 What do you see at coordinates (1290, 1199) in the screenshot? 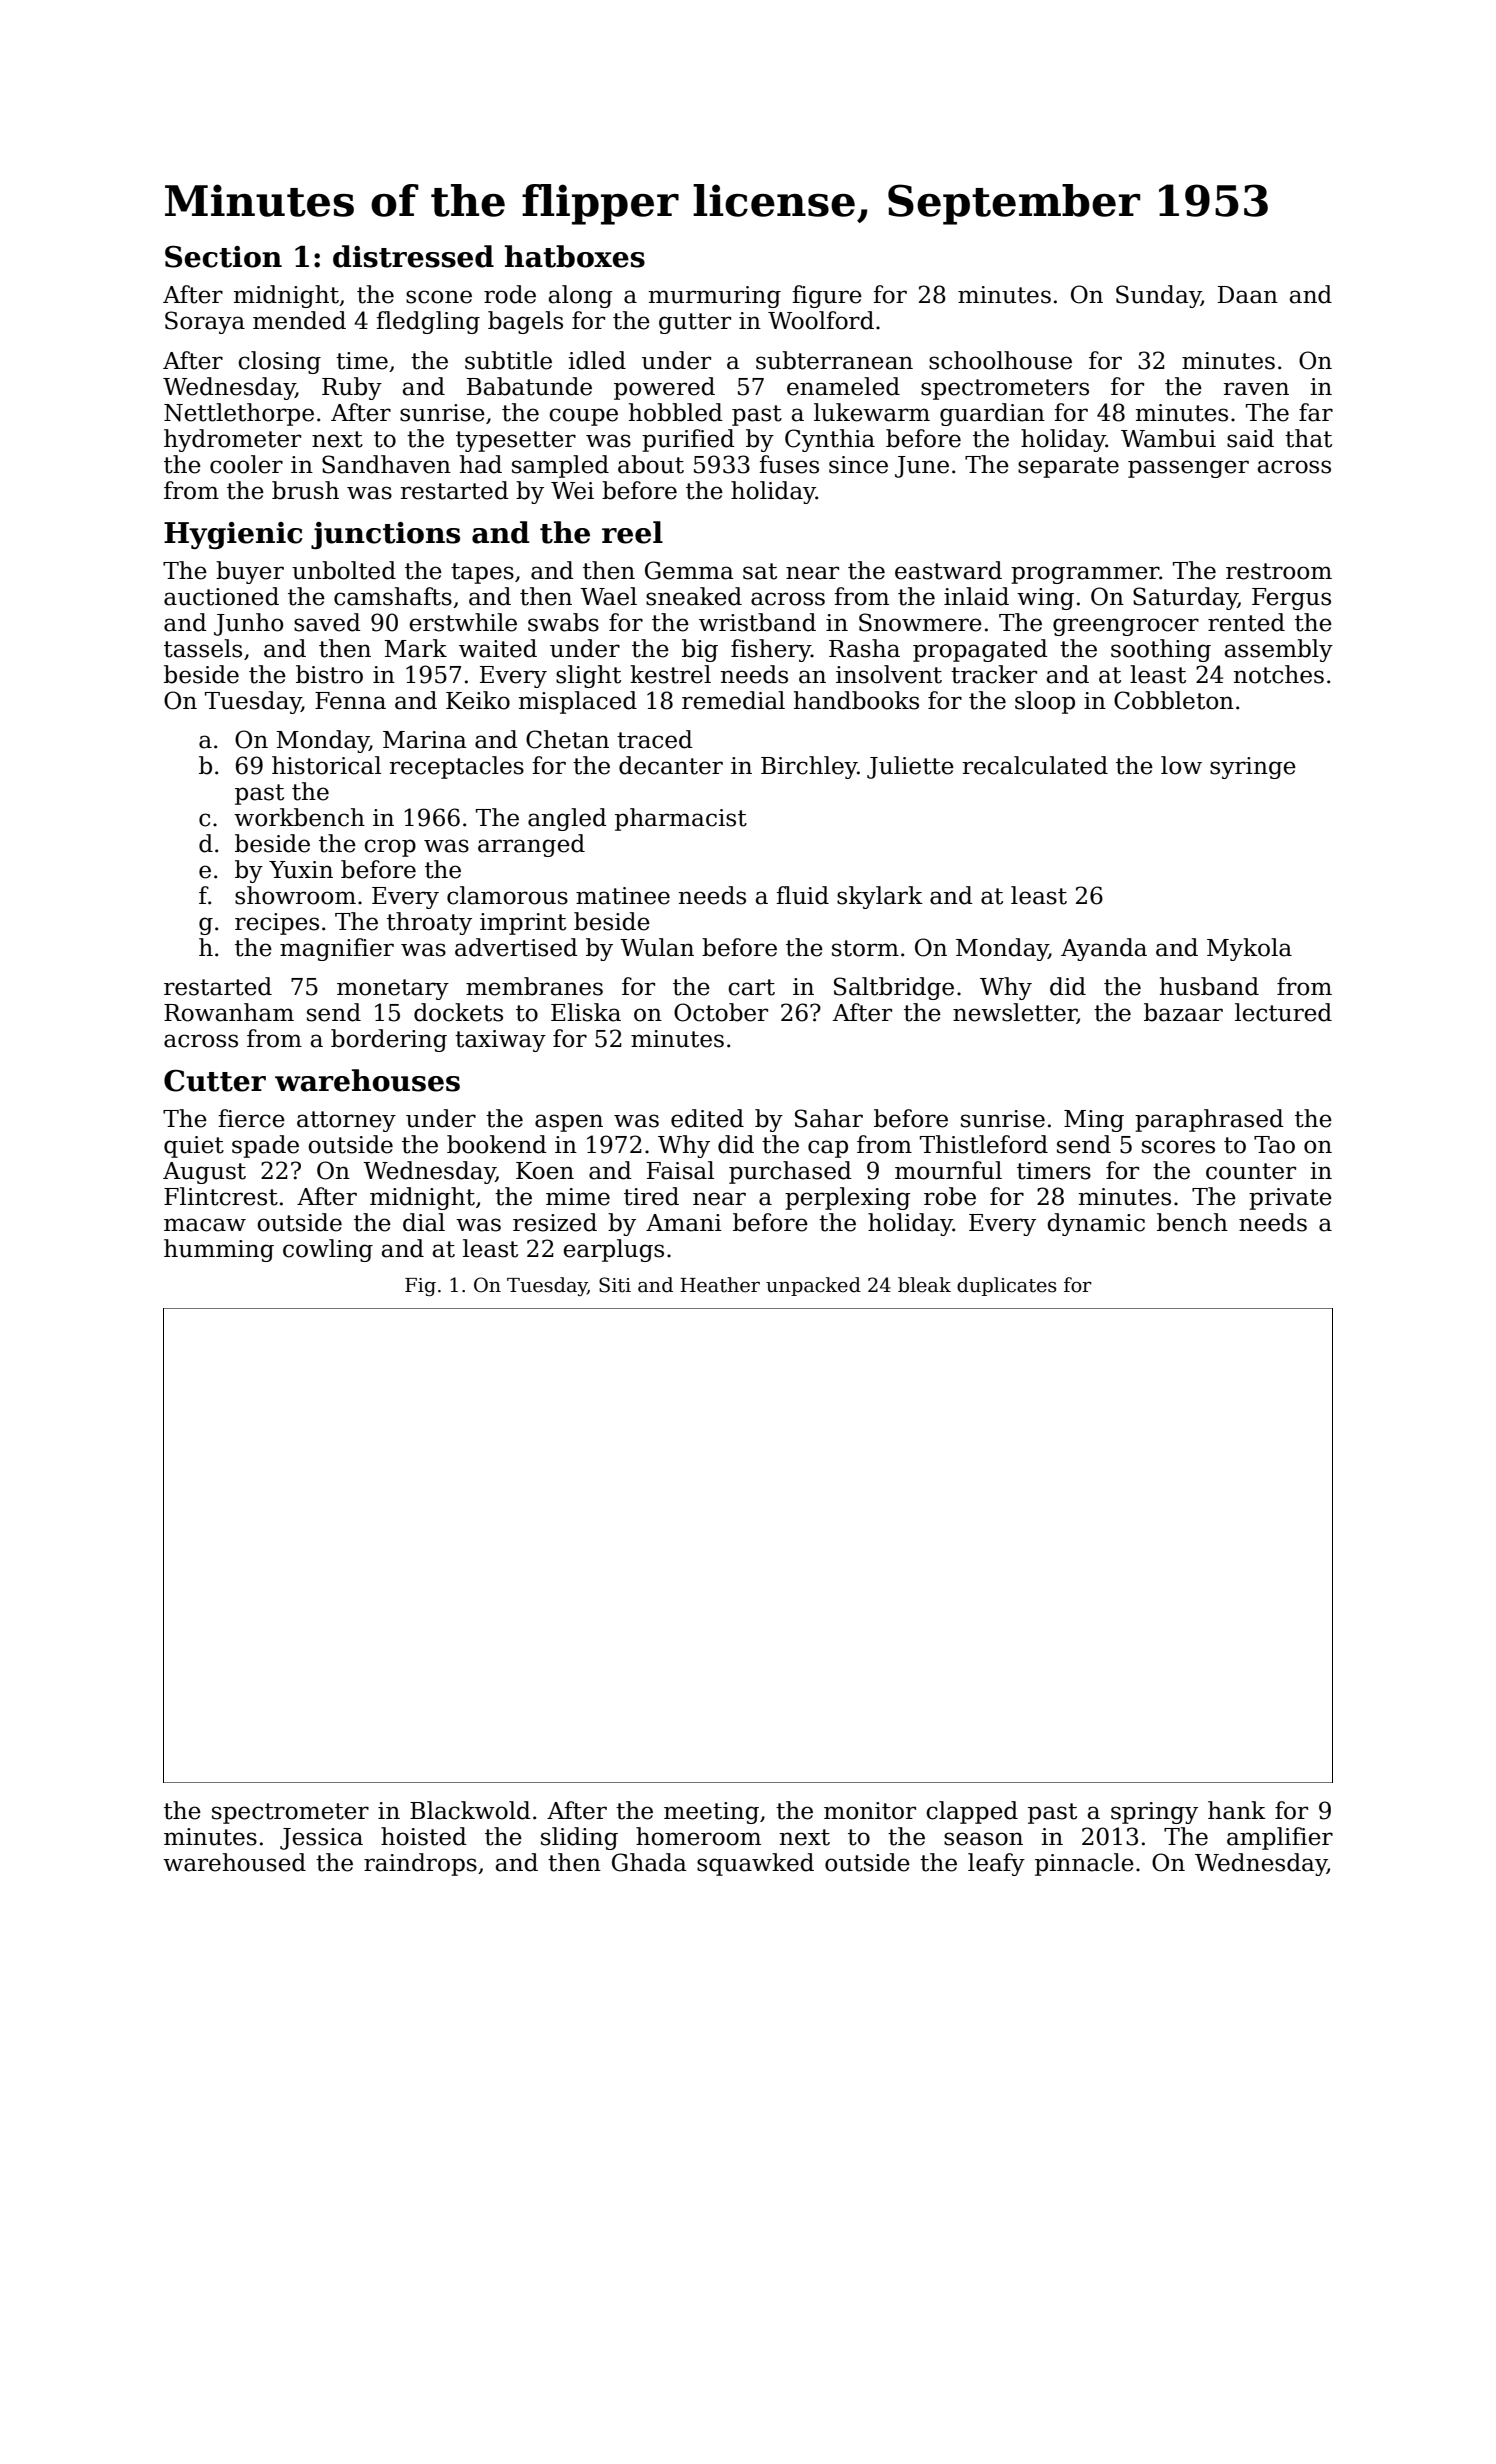
I see `private` at bounding box center [1290, 1199].
